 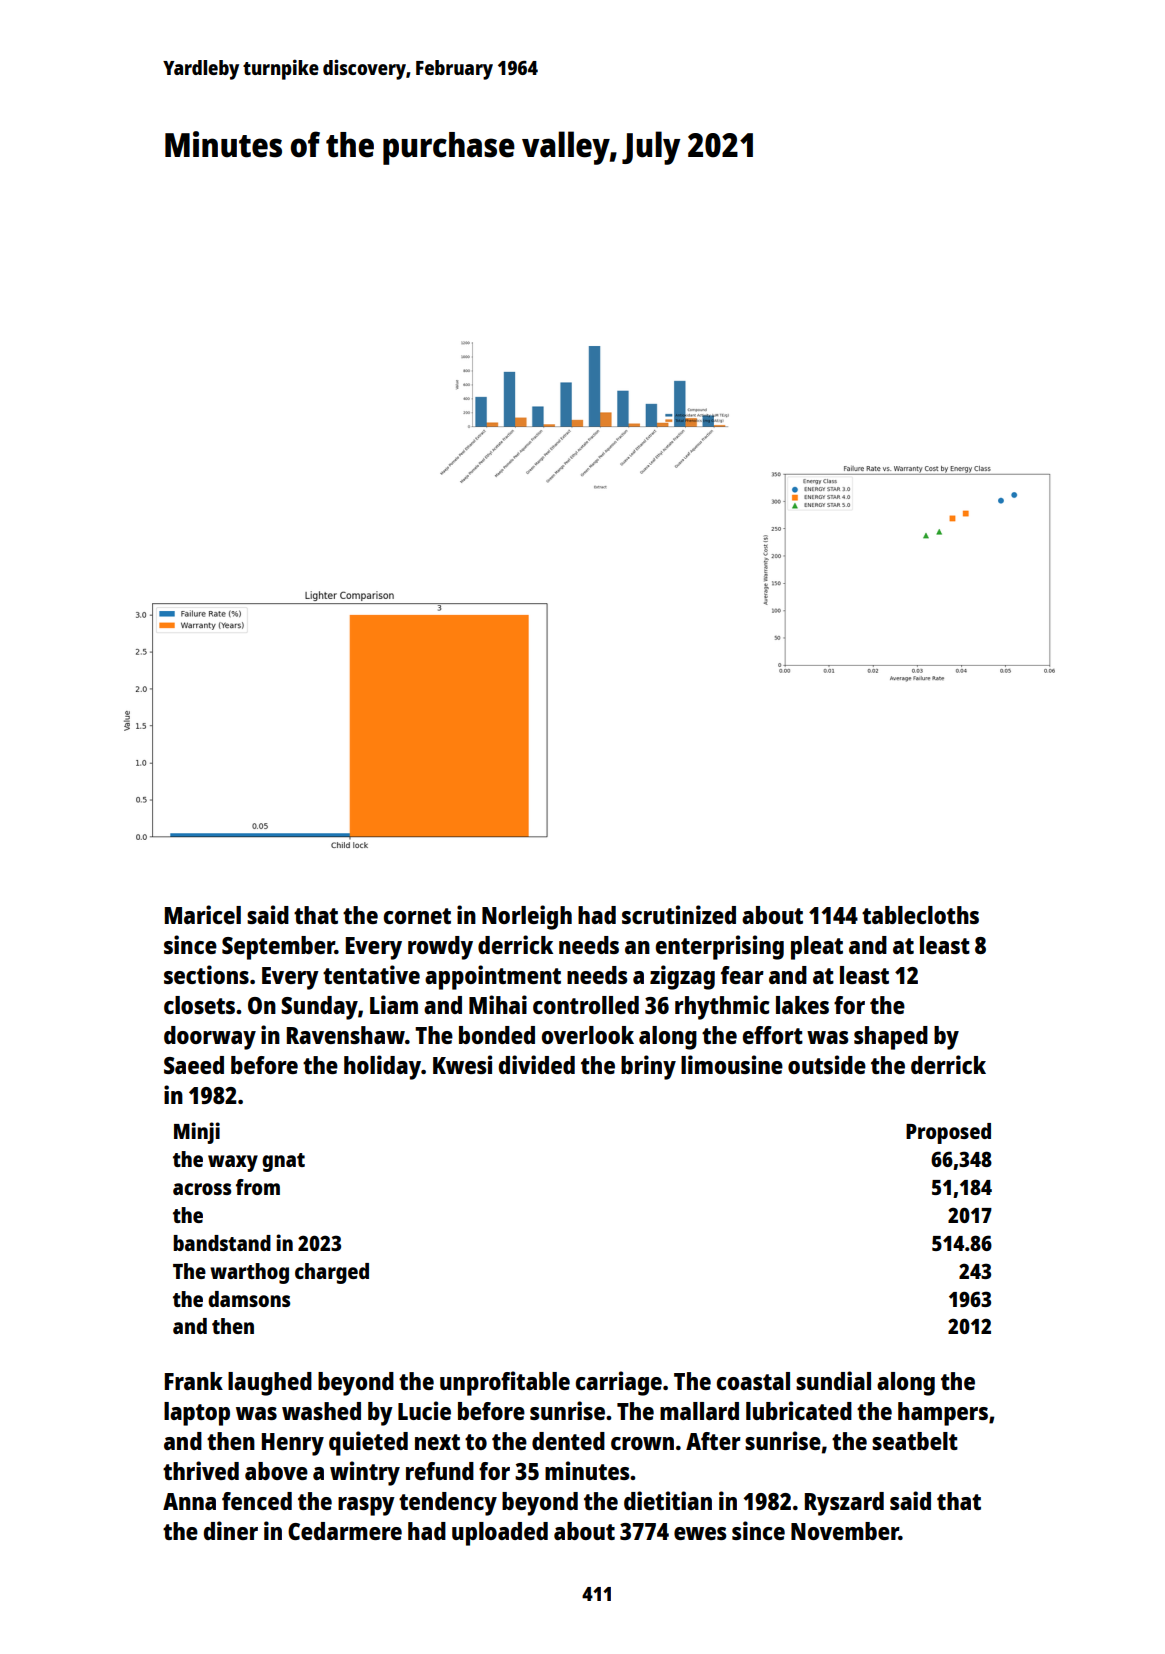 What do you see at coordinates (194, 1381) in the screenshot?
I see `Frank` at bounding box center [194, 1381].
